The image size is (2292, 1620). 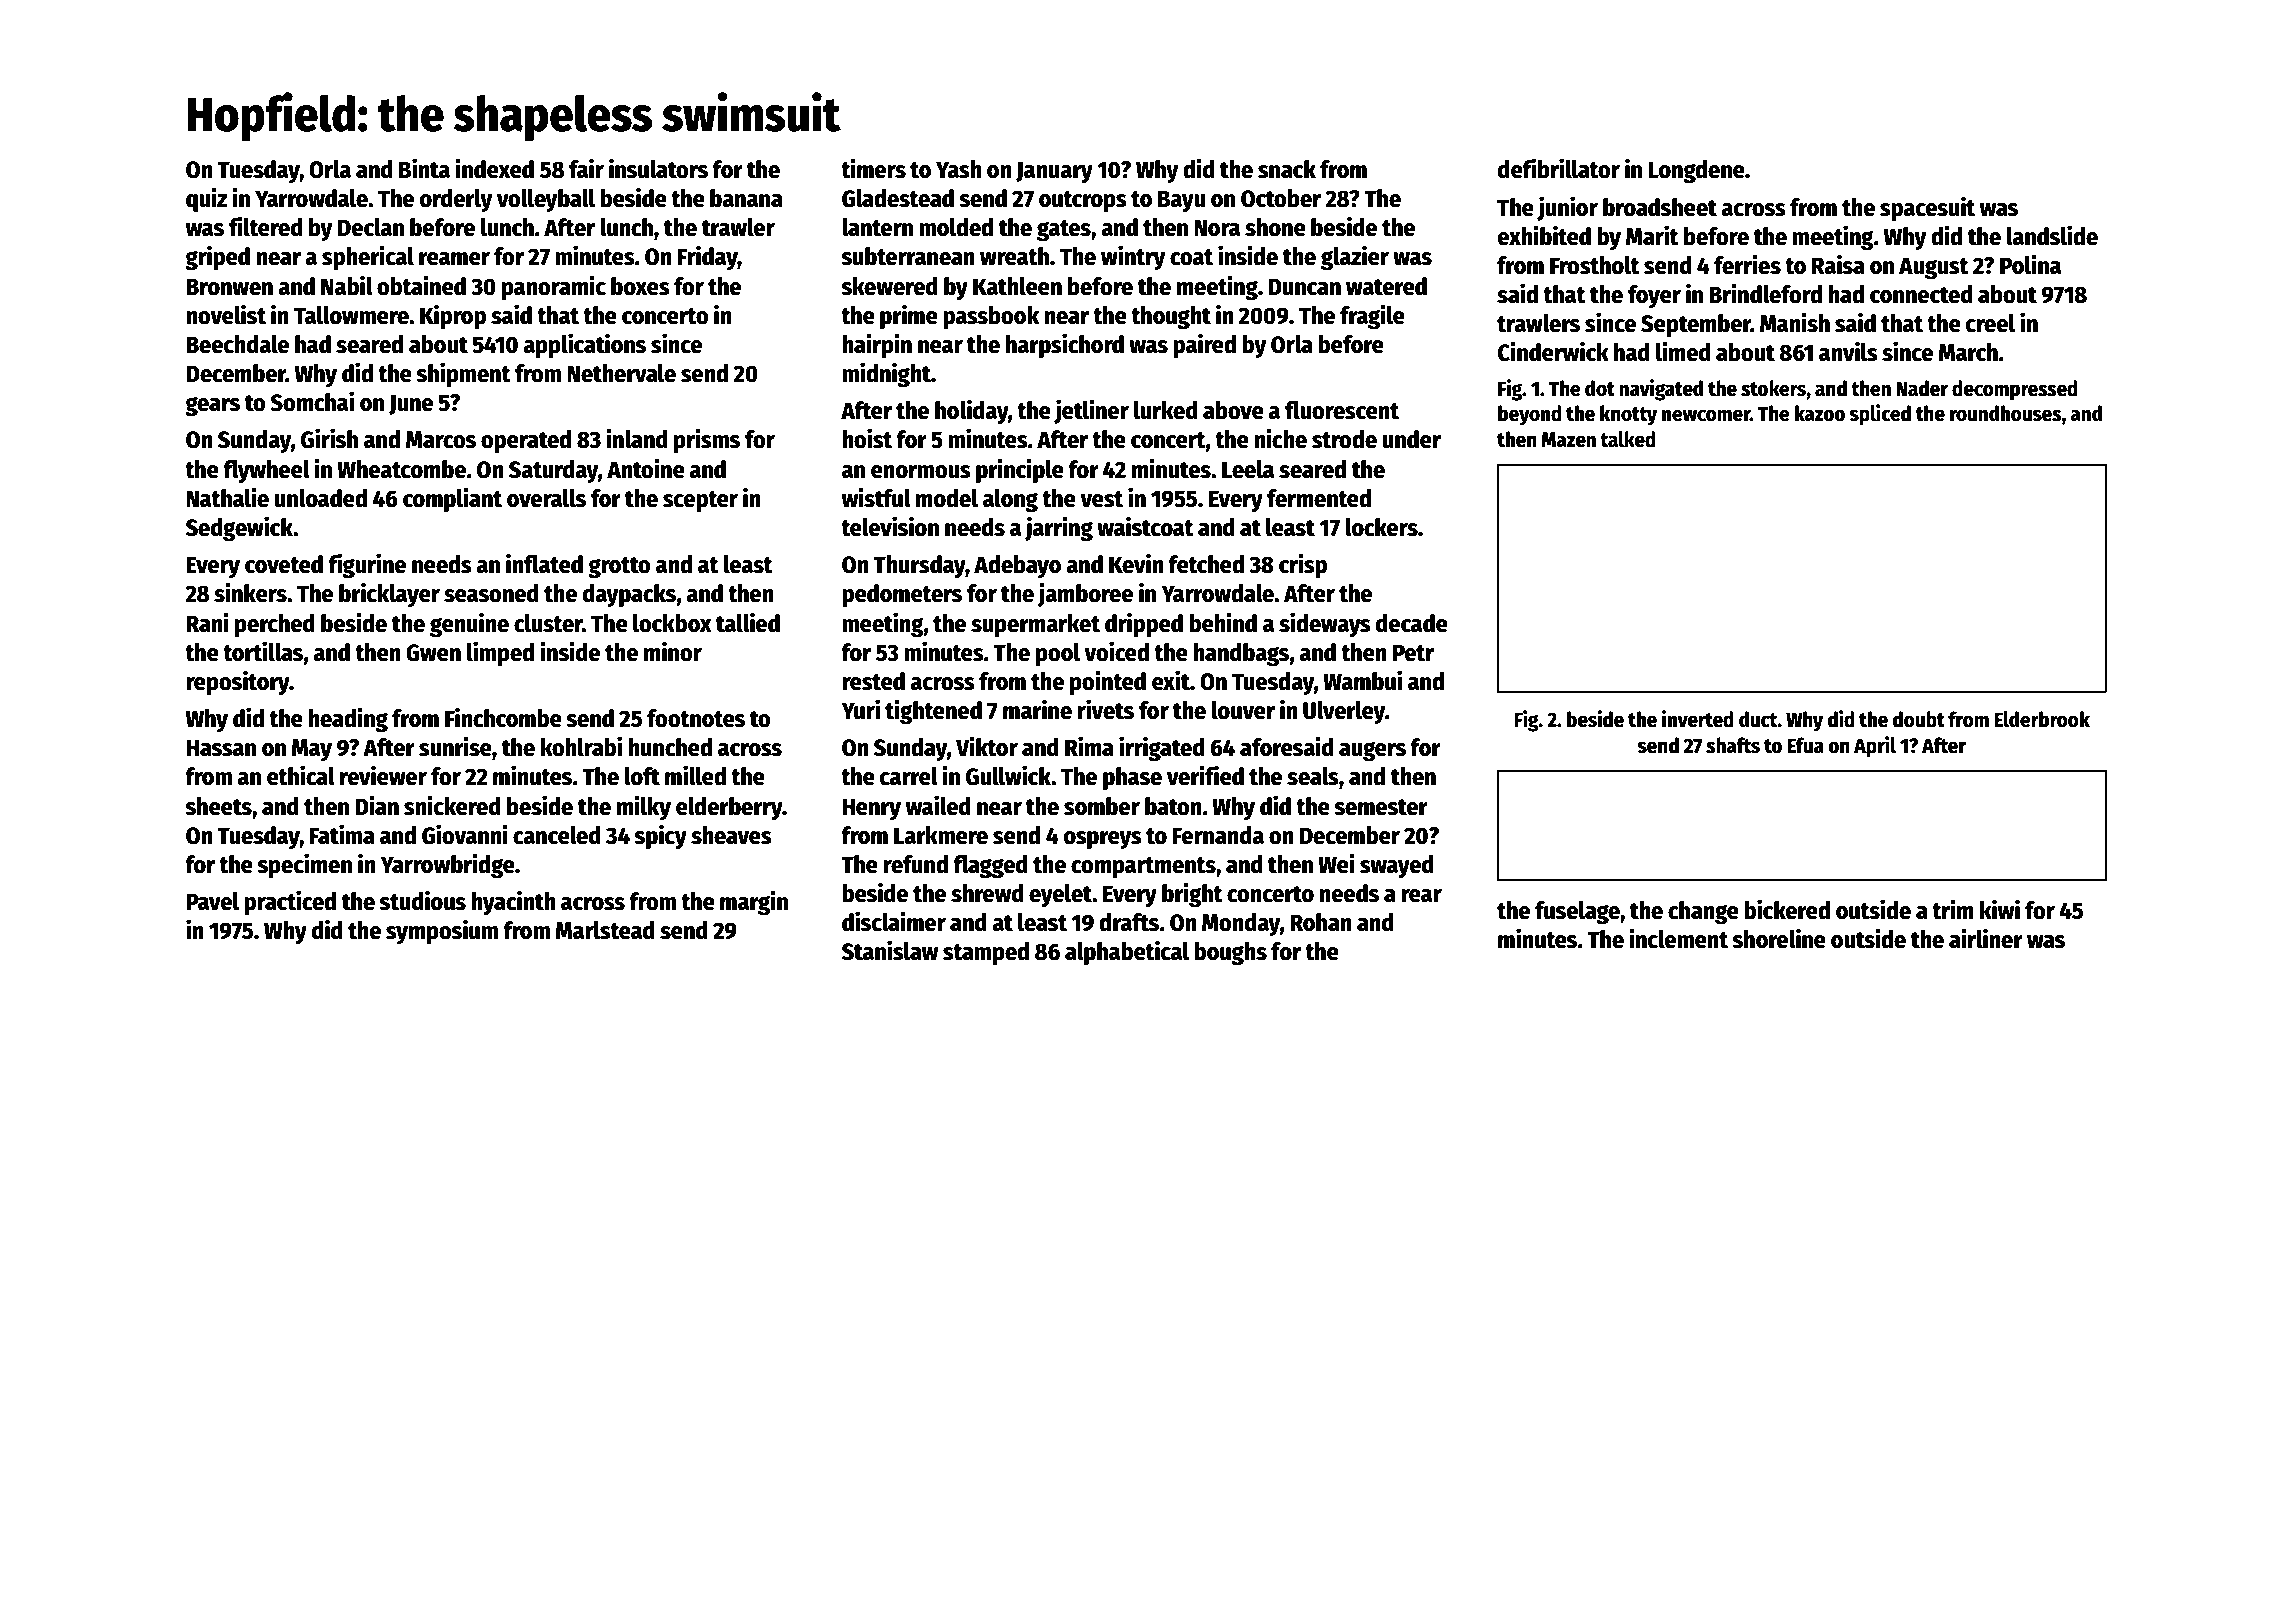 What do you see at coordinates (991, 317) in the screenshot?
I see `passbook` at bounding box center [991, 317].
